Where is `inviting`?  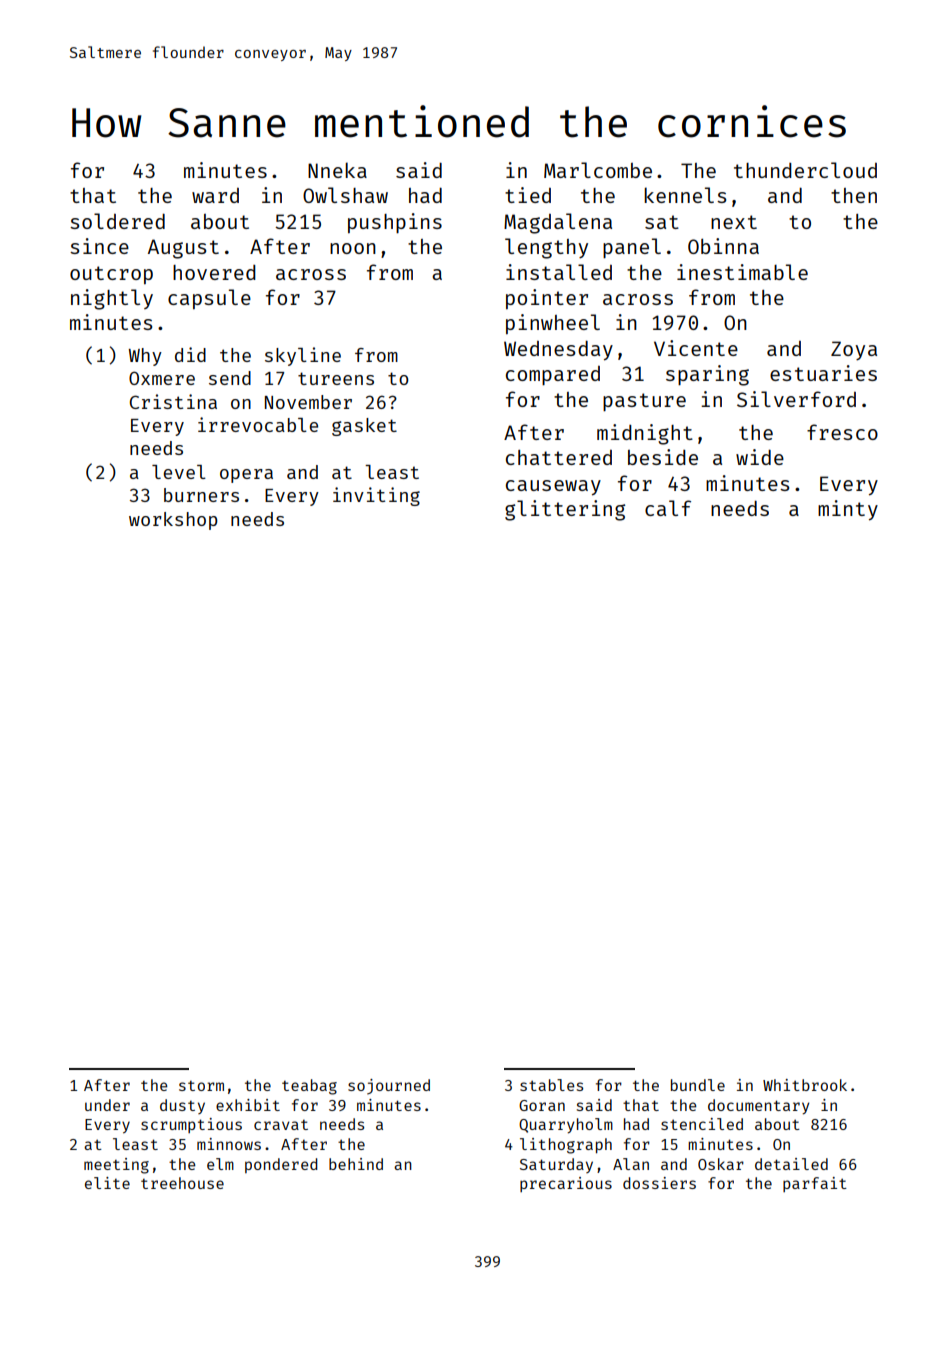 inviting is located at coordinates (376, 496).
